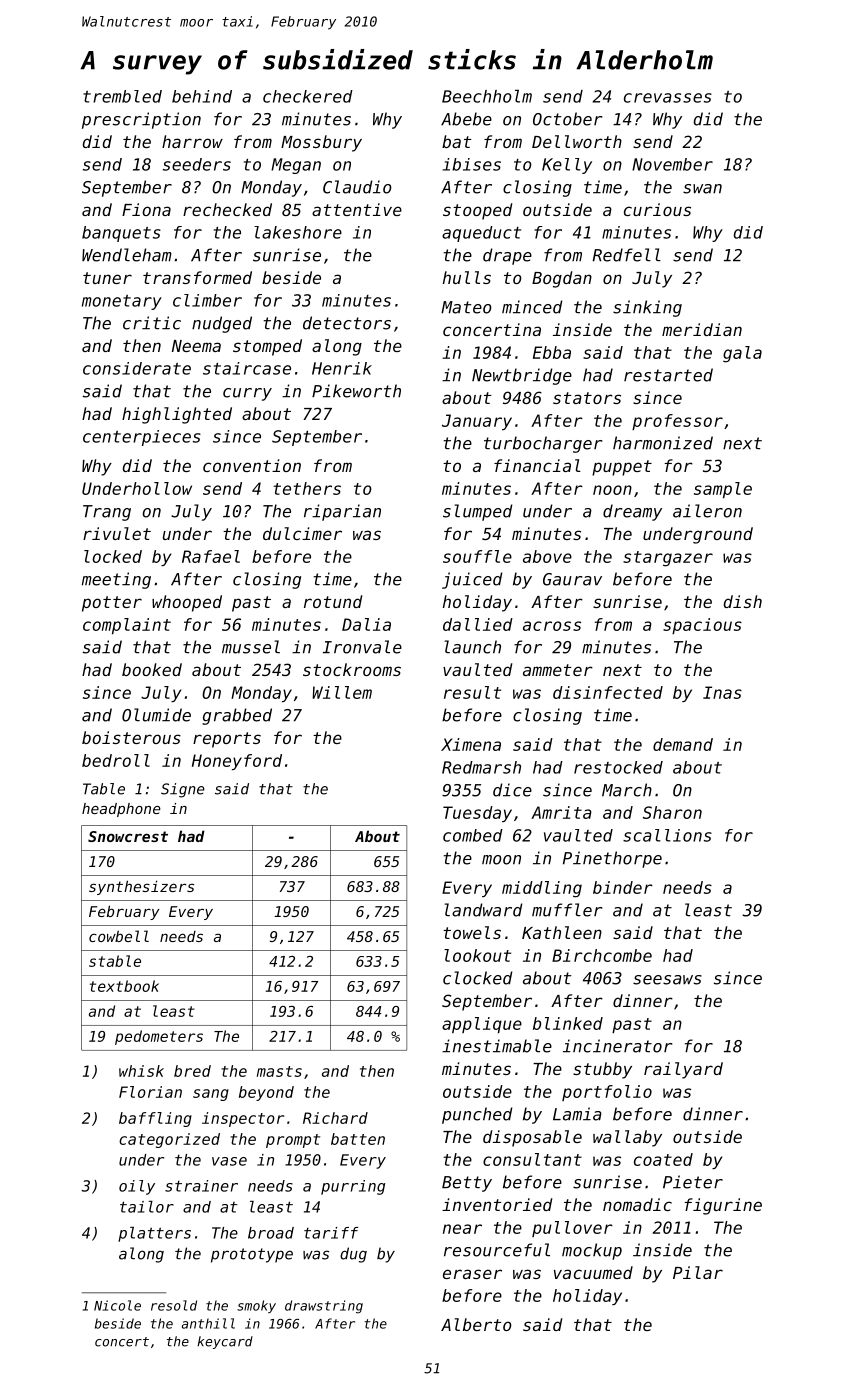  What do you see at coordinates (197, 277) in the document?
I see `transformed` at bounding box center [197, 277].
